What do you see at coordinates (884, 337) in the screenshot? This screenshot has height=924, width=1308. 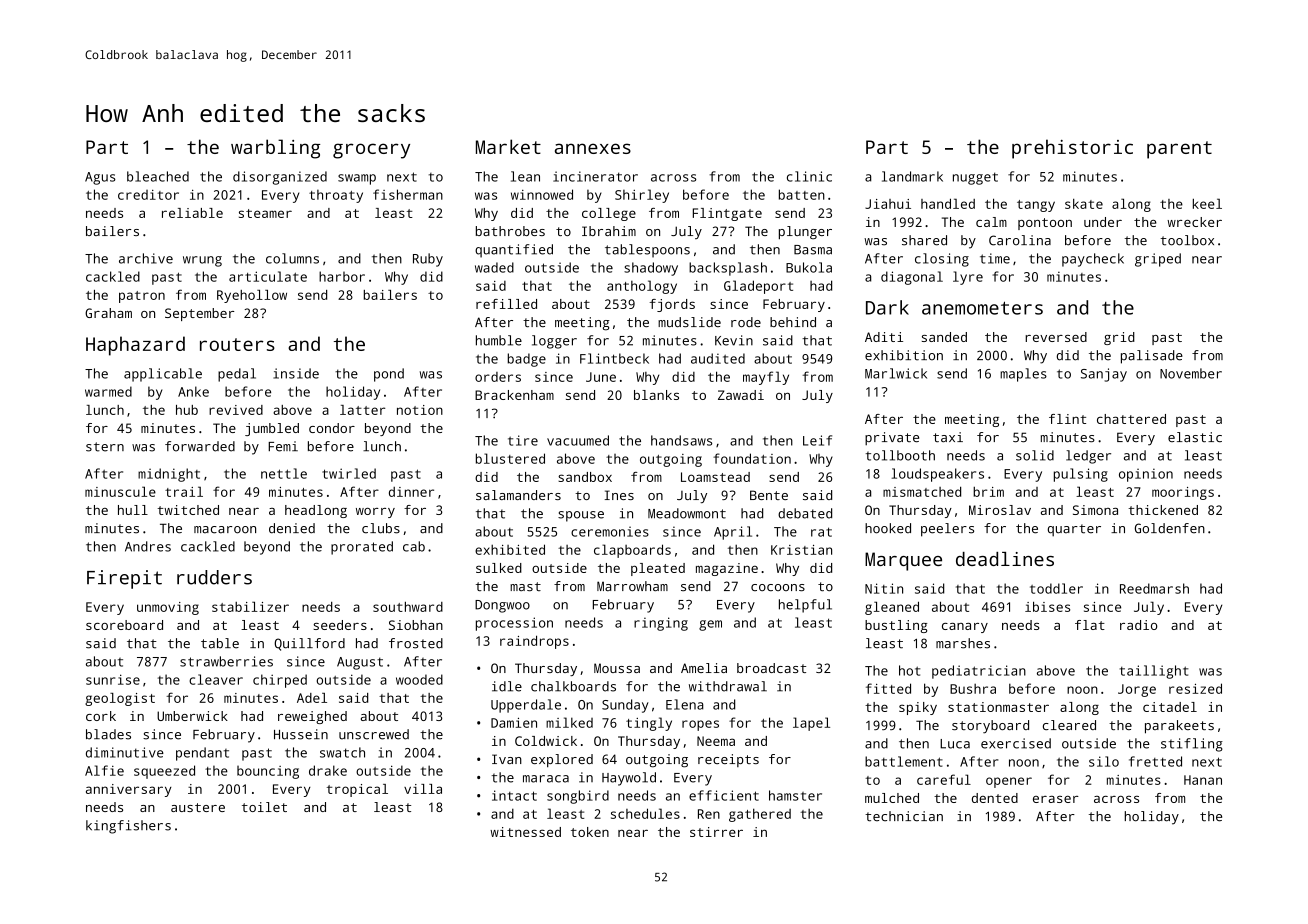 I see `Aditi` at bounding box center [884, 337].
